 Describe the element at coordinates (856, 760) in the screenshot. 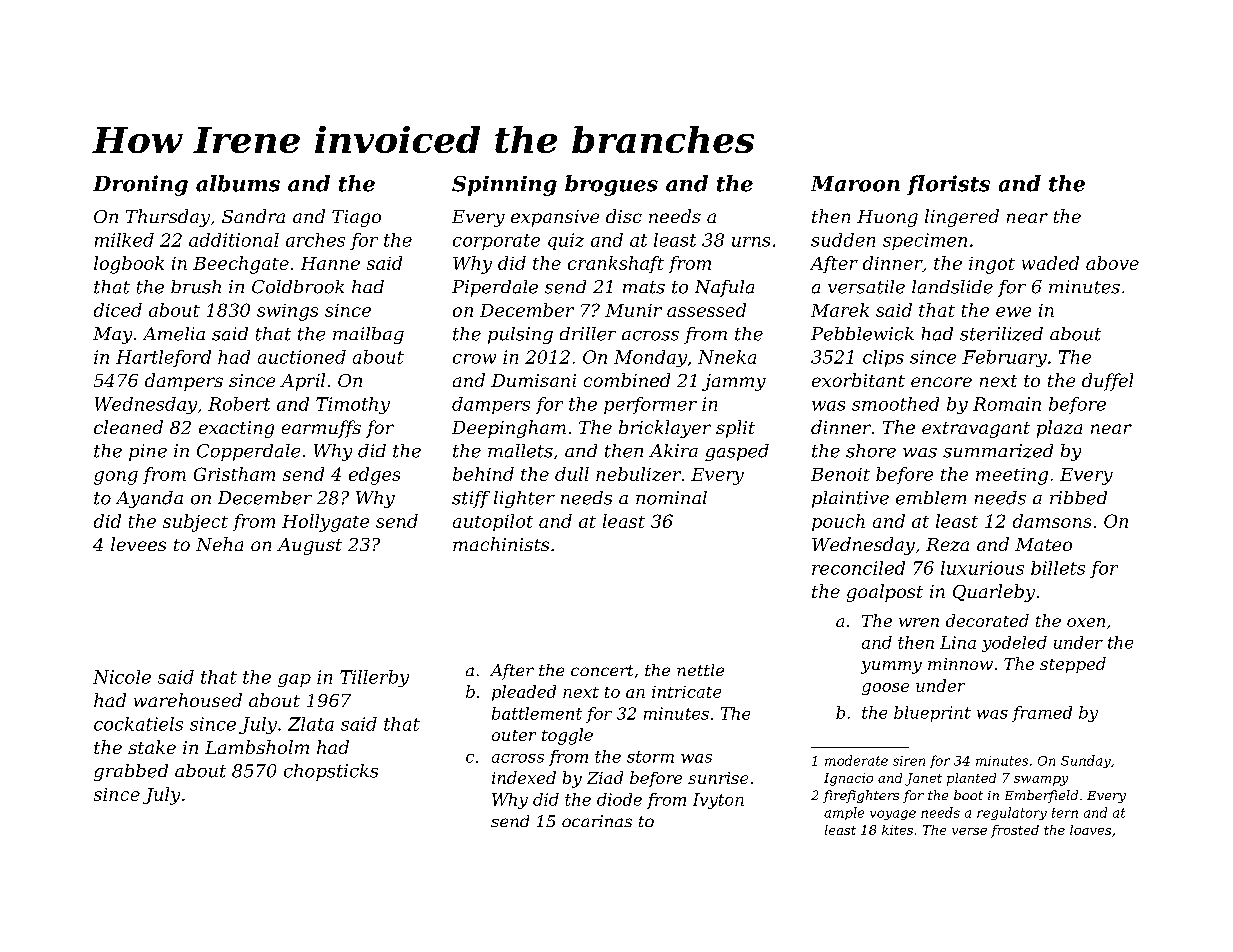

I see `moderate` at that location.
